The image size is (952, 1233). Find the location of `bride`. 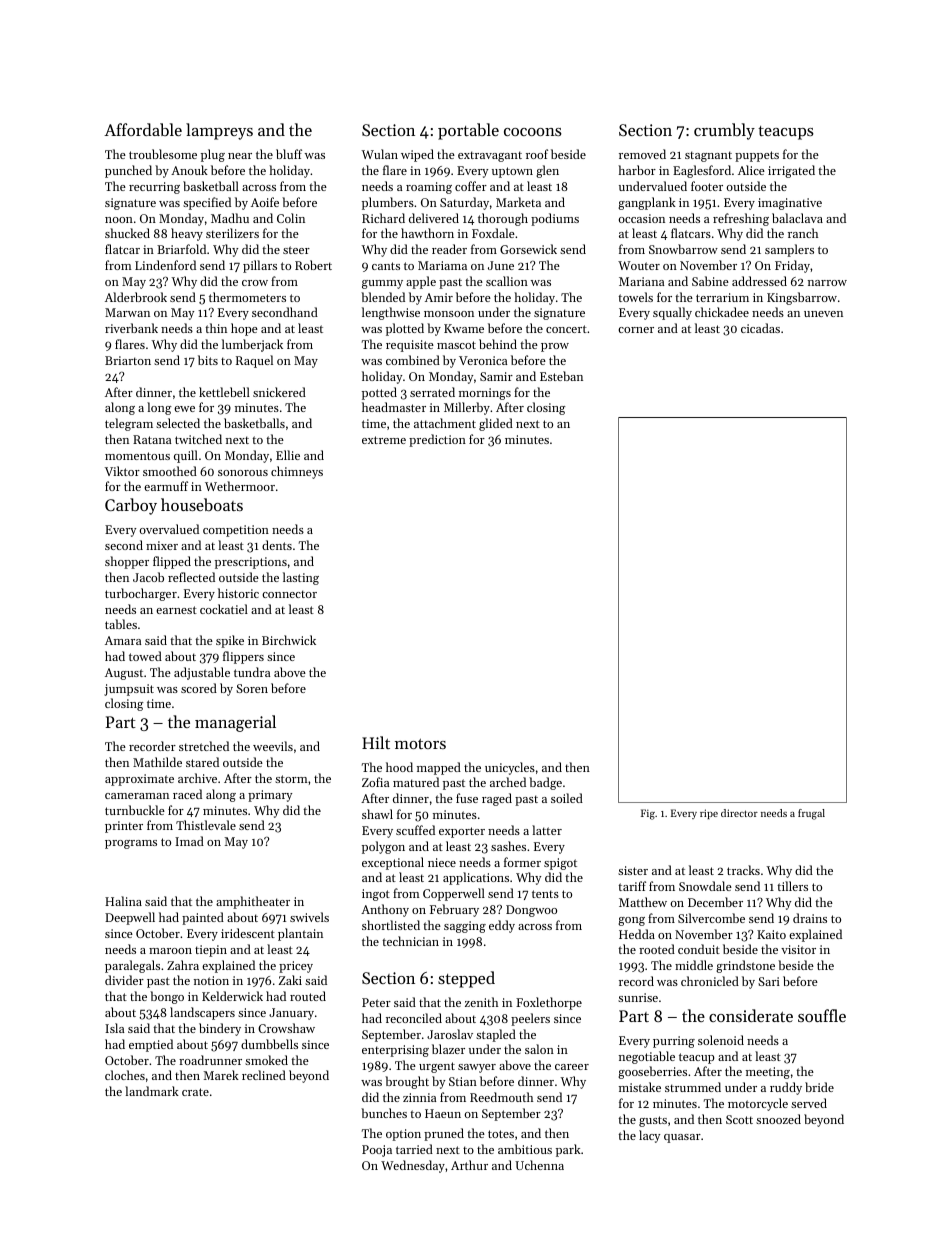

bride is located at coordinates (819, 1087).
